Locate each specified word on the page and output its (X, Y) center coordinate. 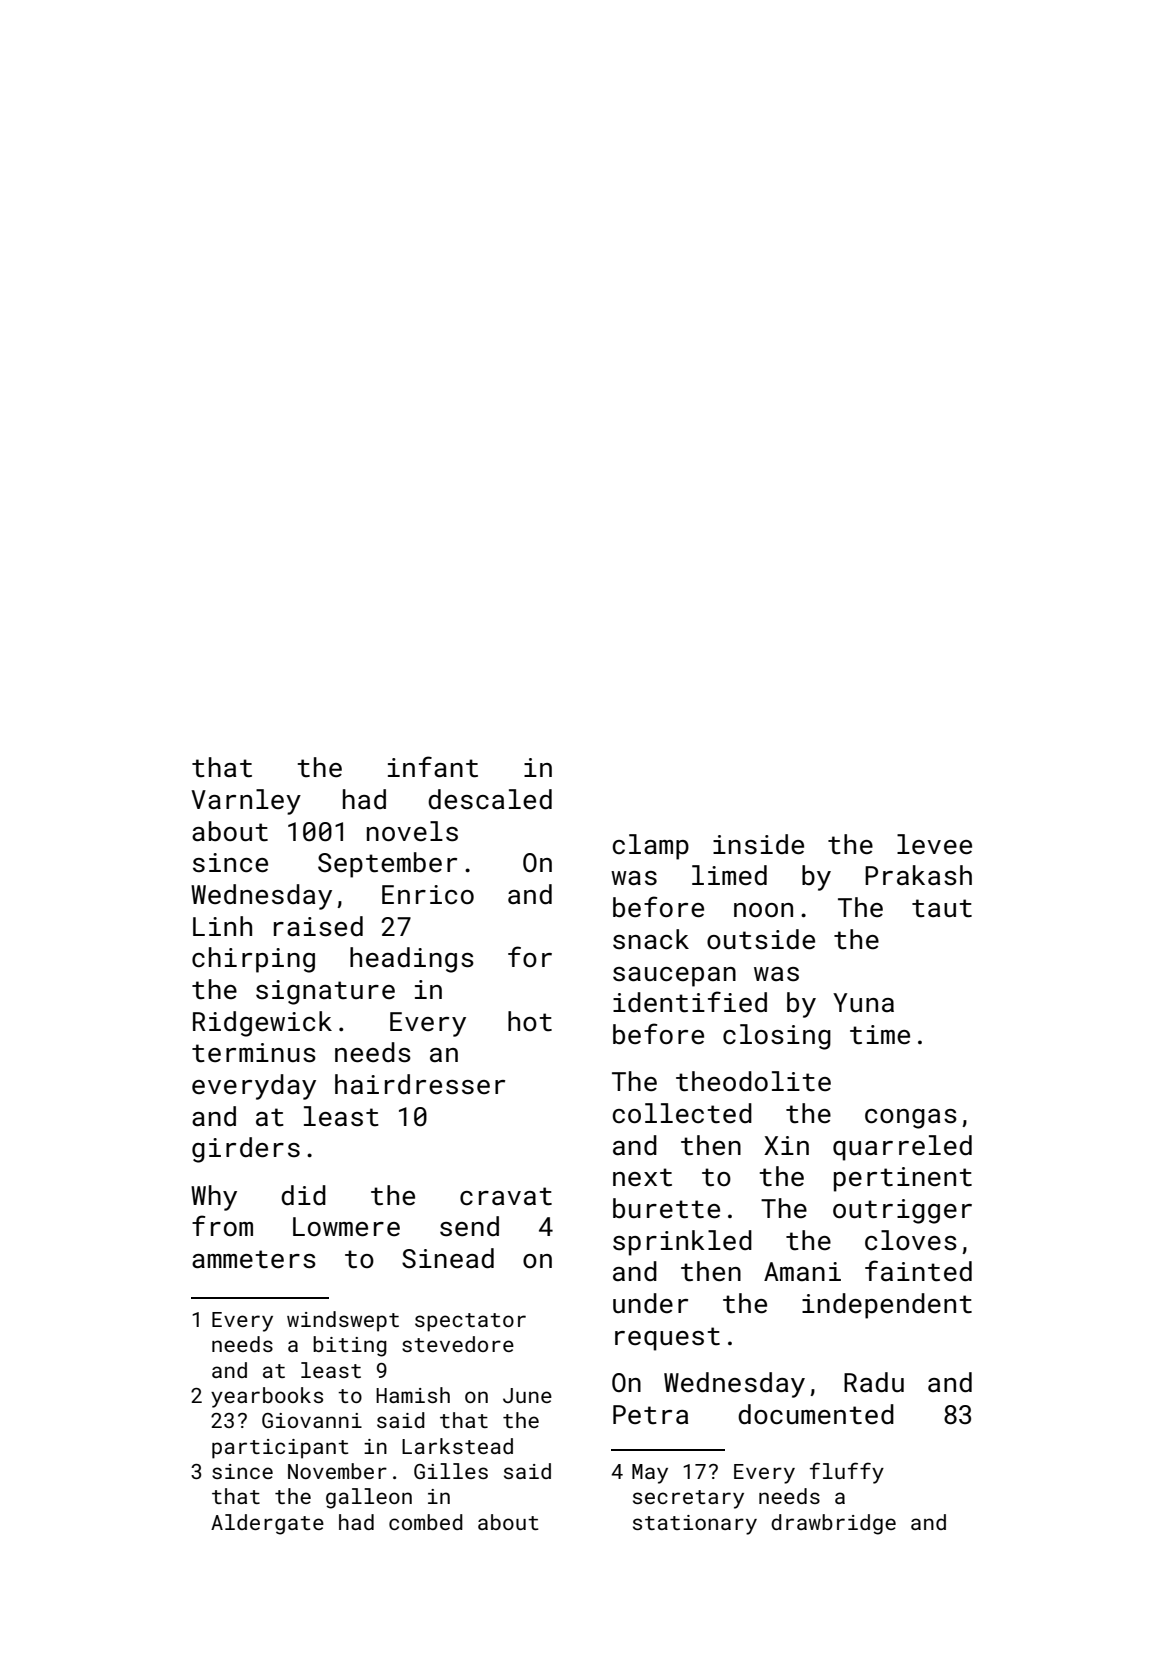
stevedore (458, 1344)
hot (530, 1021)
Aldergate (267, 1524)
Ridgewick (262, 1024)
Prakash (918, 875)
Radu (874, 1382)
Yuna (863, 1002)
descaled (490, 799)
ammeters (254, 1259)
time (880, 1035)
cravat (506, 1196)
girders (246, 1150)
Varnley (246, 802)
